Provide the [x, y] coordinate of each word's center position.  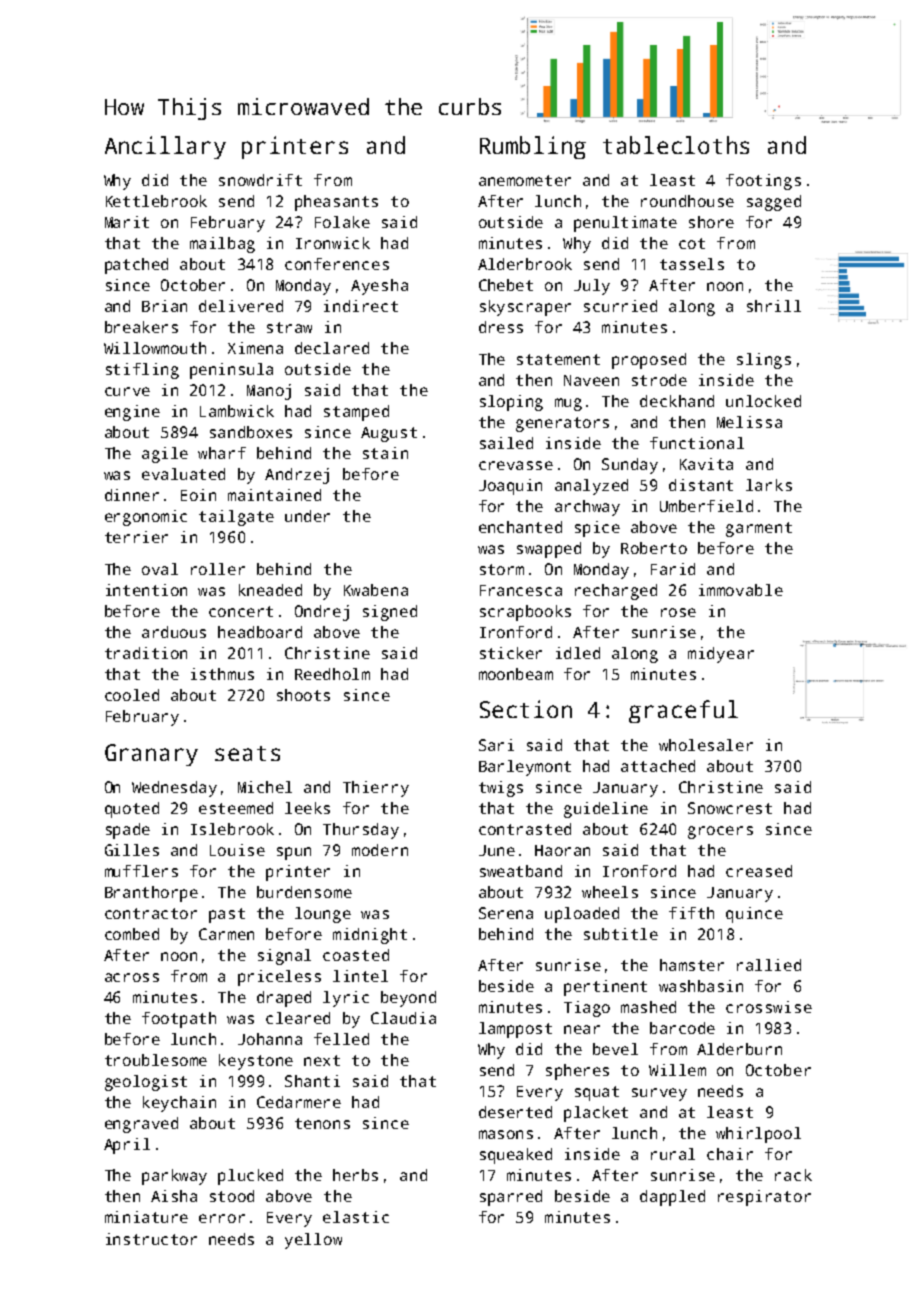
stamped [356, 413]
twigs [501, 789]
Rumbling [533, 147]
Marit [127, 222]
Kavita [706, 464]
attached [658, 766]
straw [289, 327]
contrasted [525, 829]
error [222, 1218]
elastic [356, 1217]
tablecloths [676, 145]
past [227, 915]
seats [247, 753]
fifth [691, 913]
